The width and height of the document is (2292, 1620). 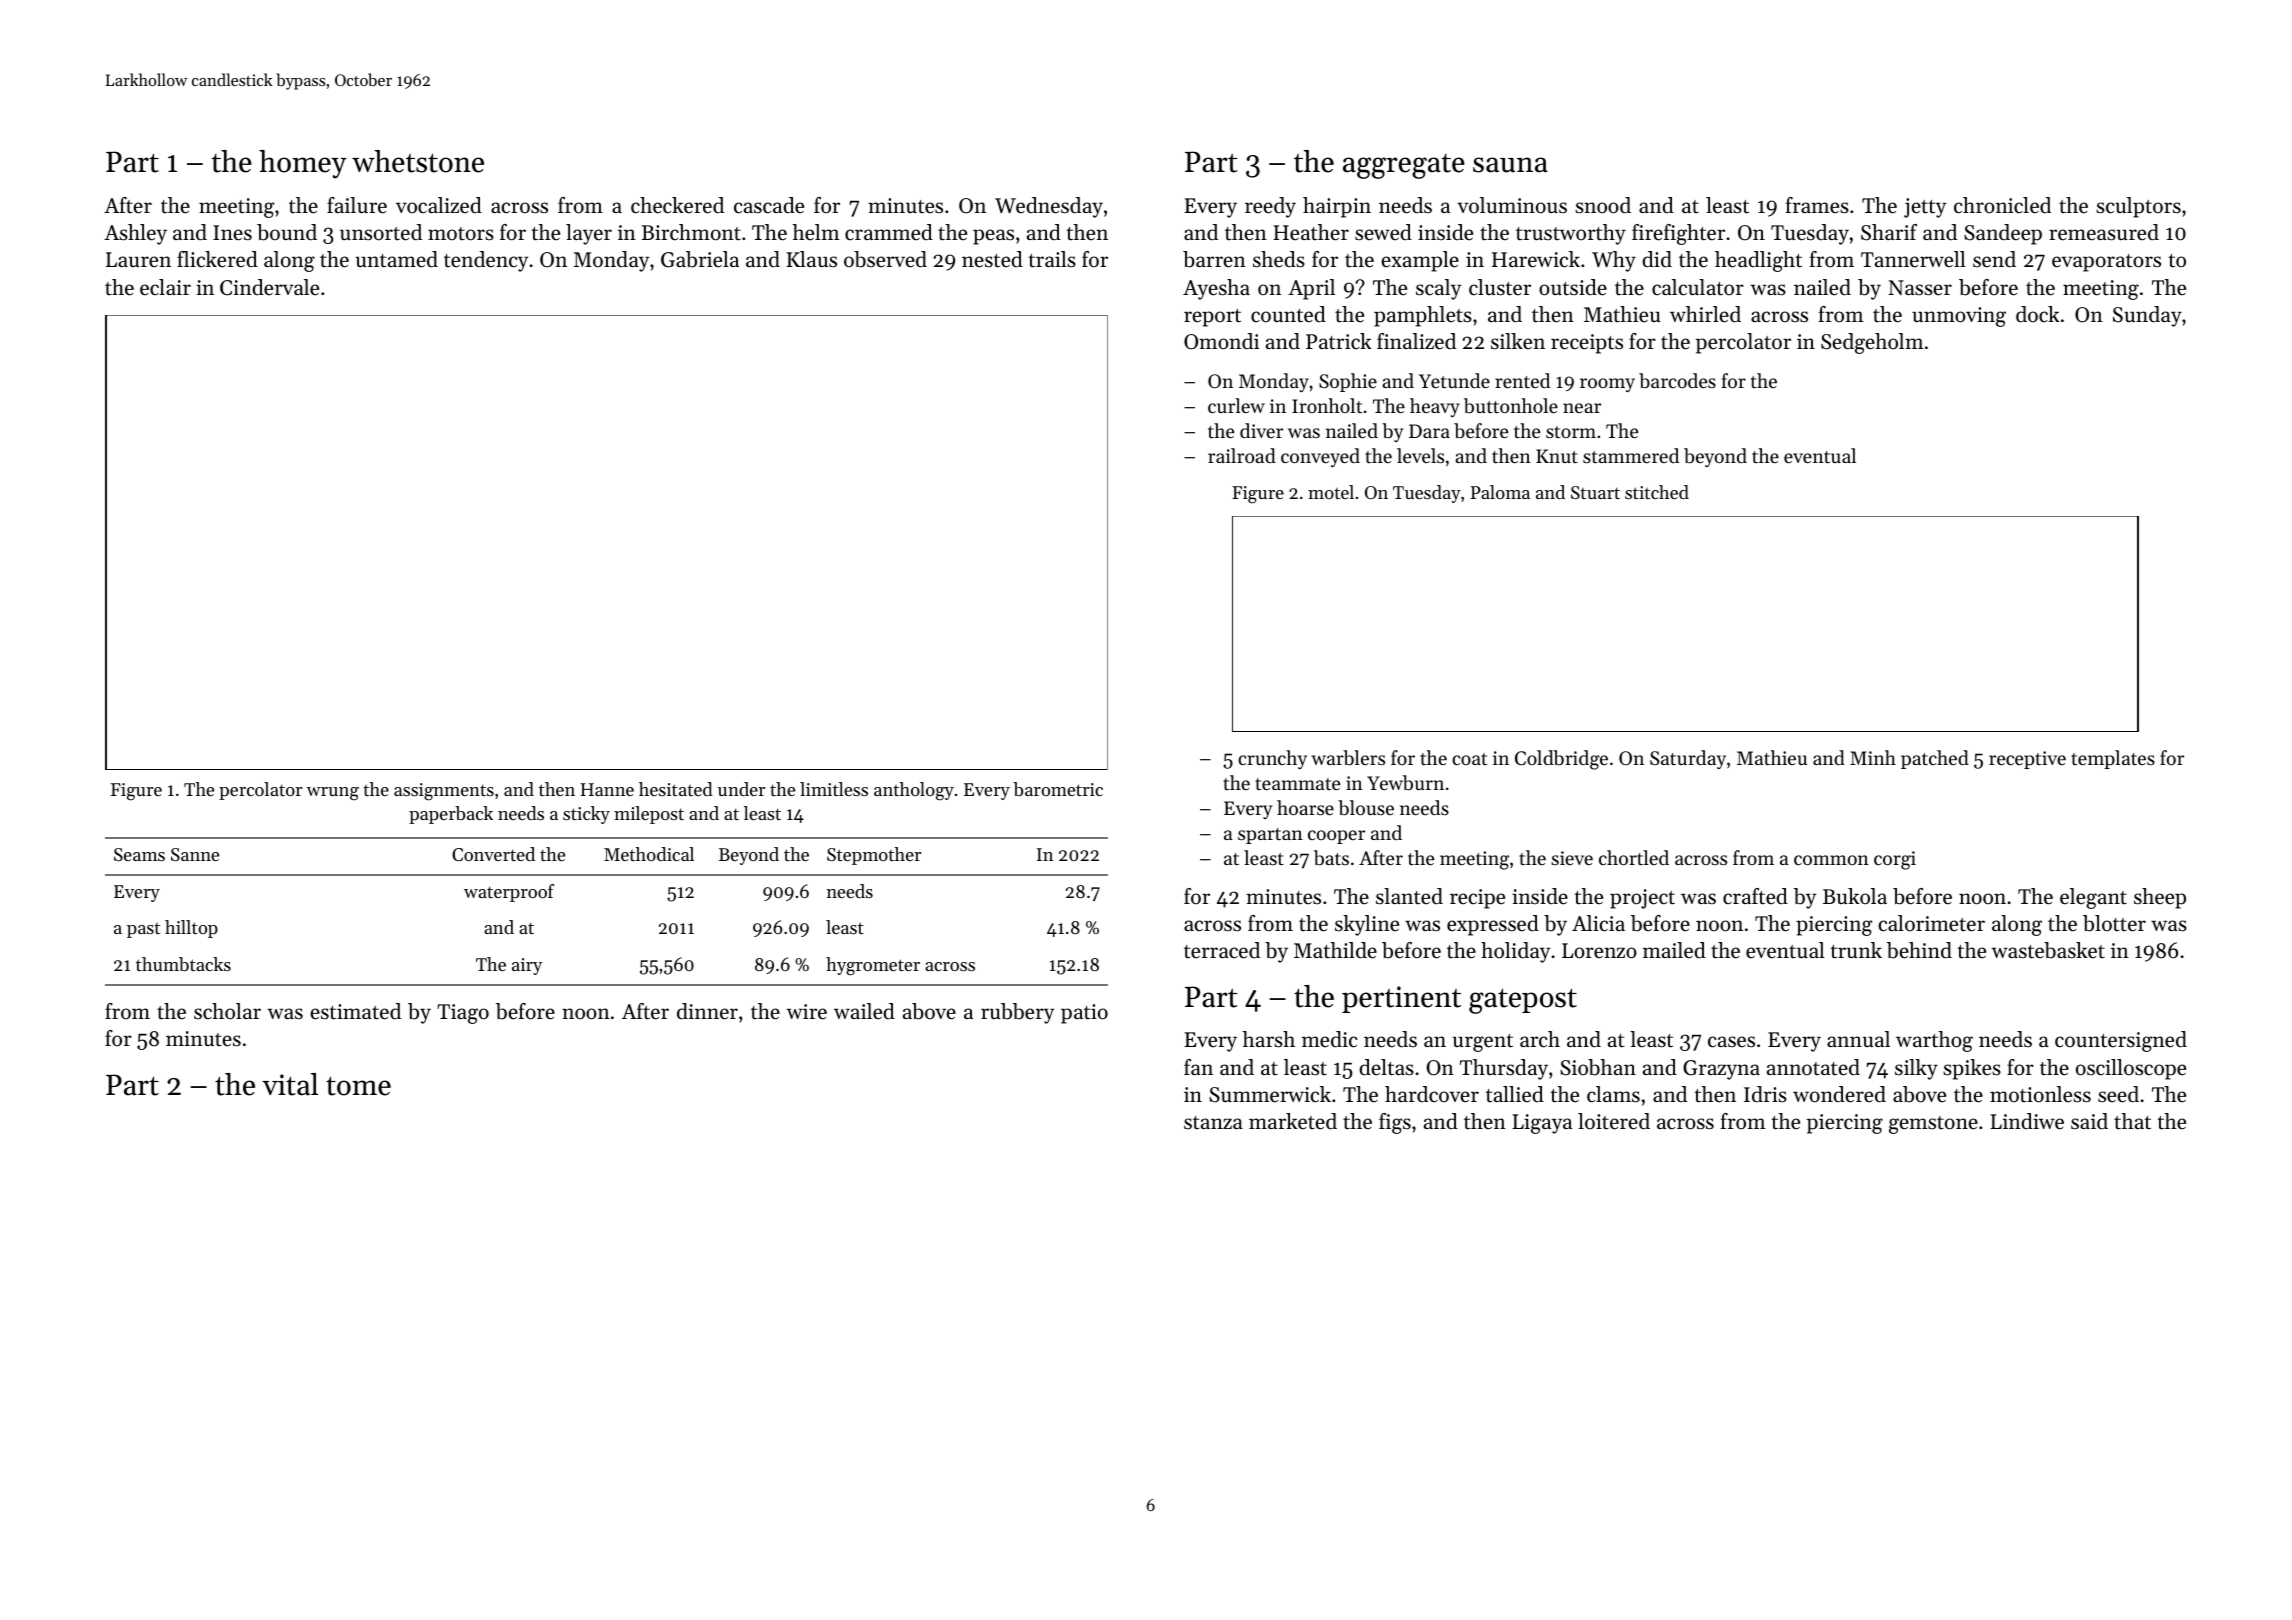 I want to click on crafted, so click(x=1755, y=896).
